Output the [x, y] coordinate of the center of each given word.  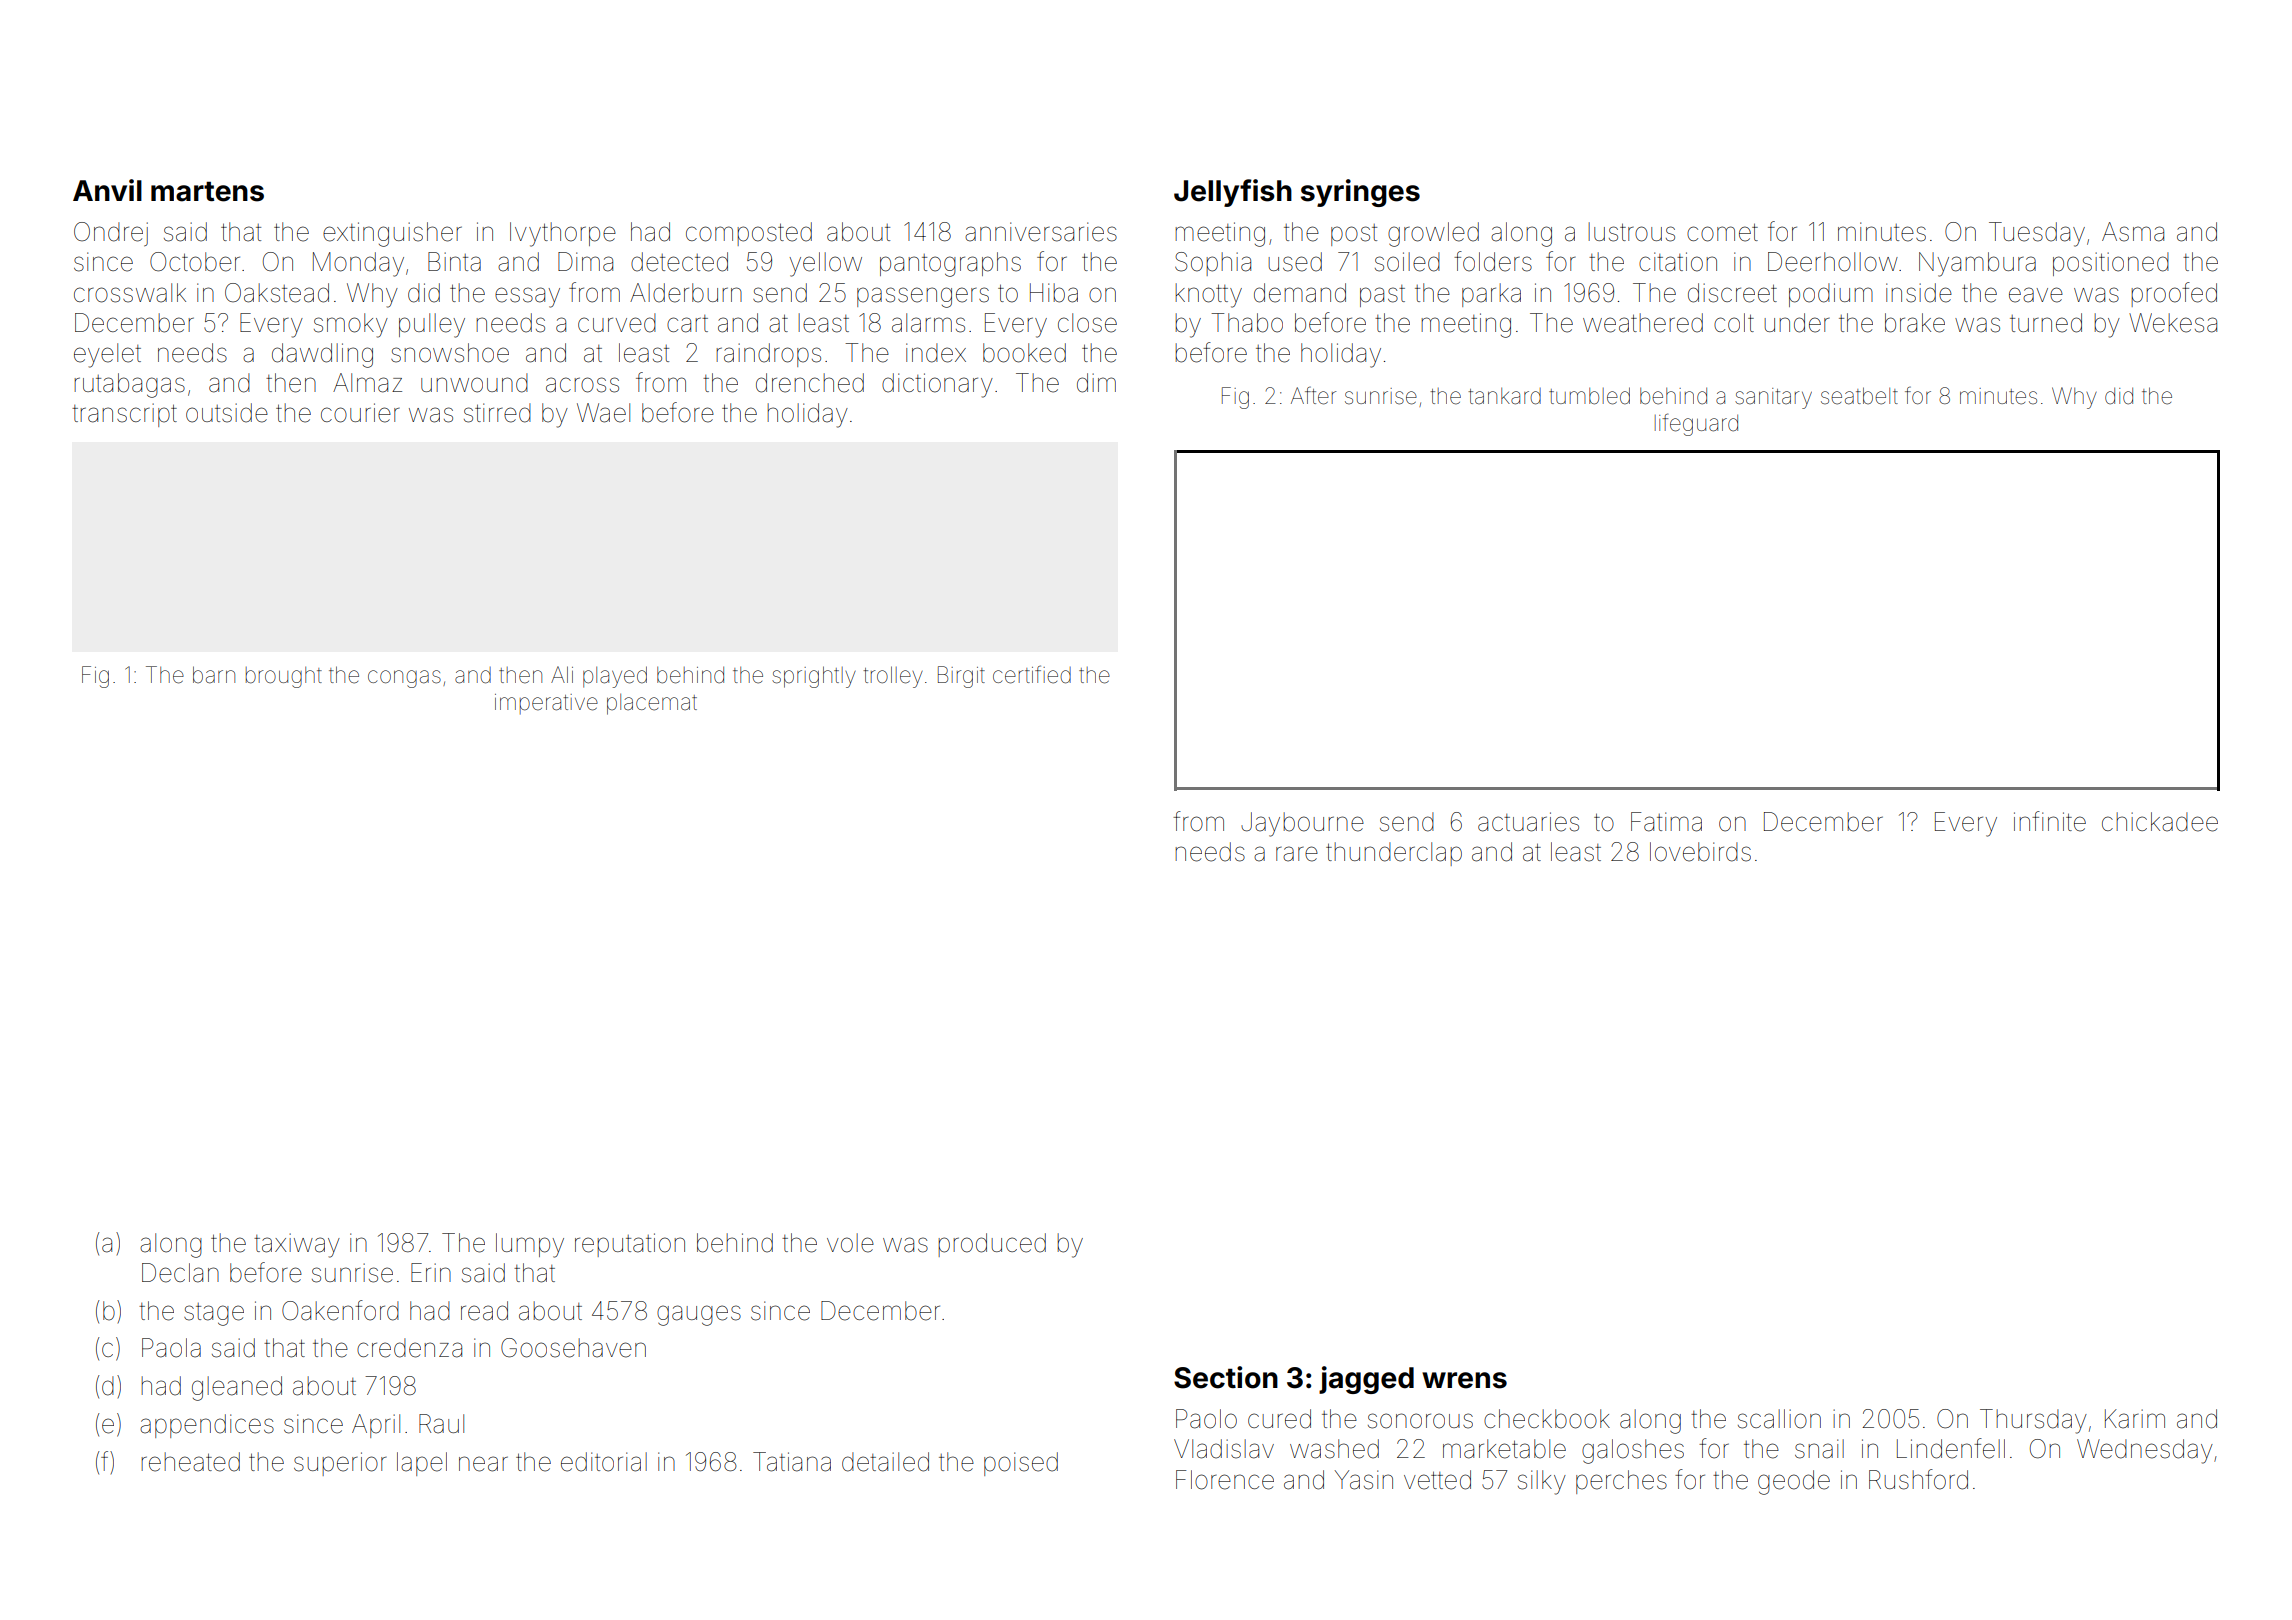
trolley [893, 677]
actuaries [1528, 822]
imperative [546, 704]
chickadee [2160, 822]
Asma [2133, 232]
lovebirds [1700, 852]
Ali [562, 674]
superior [340, 1464]
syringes [1360, 193]
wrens [1464, 1380]
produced [992, 1245]
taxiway [297, 1245]
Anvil [107, 190]
